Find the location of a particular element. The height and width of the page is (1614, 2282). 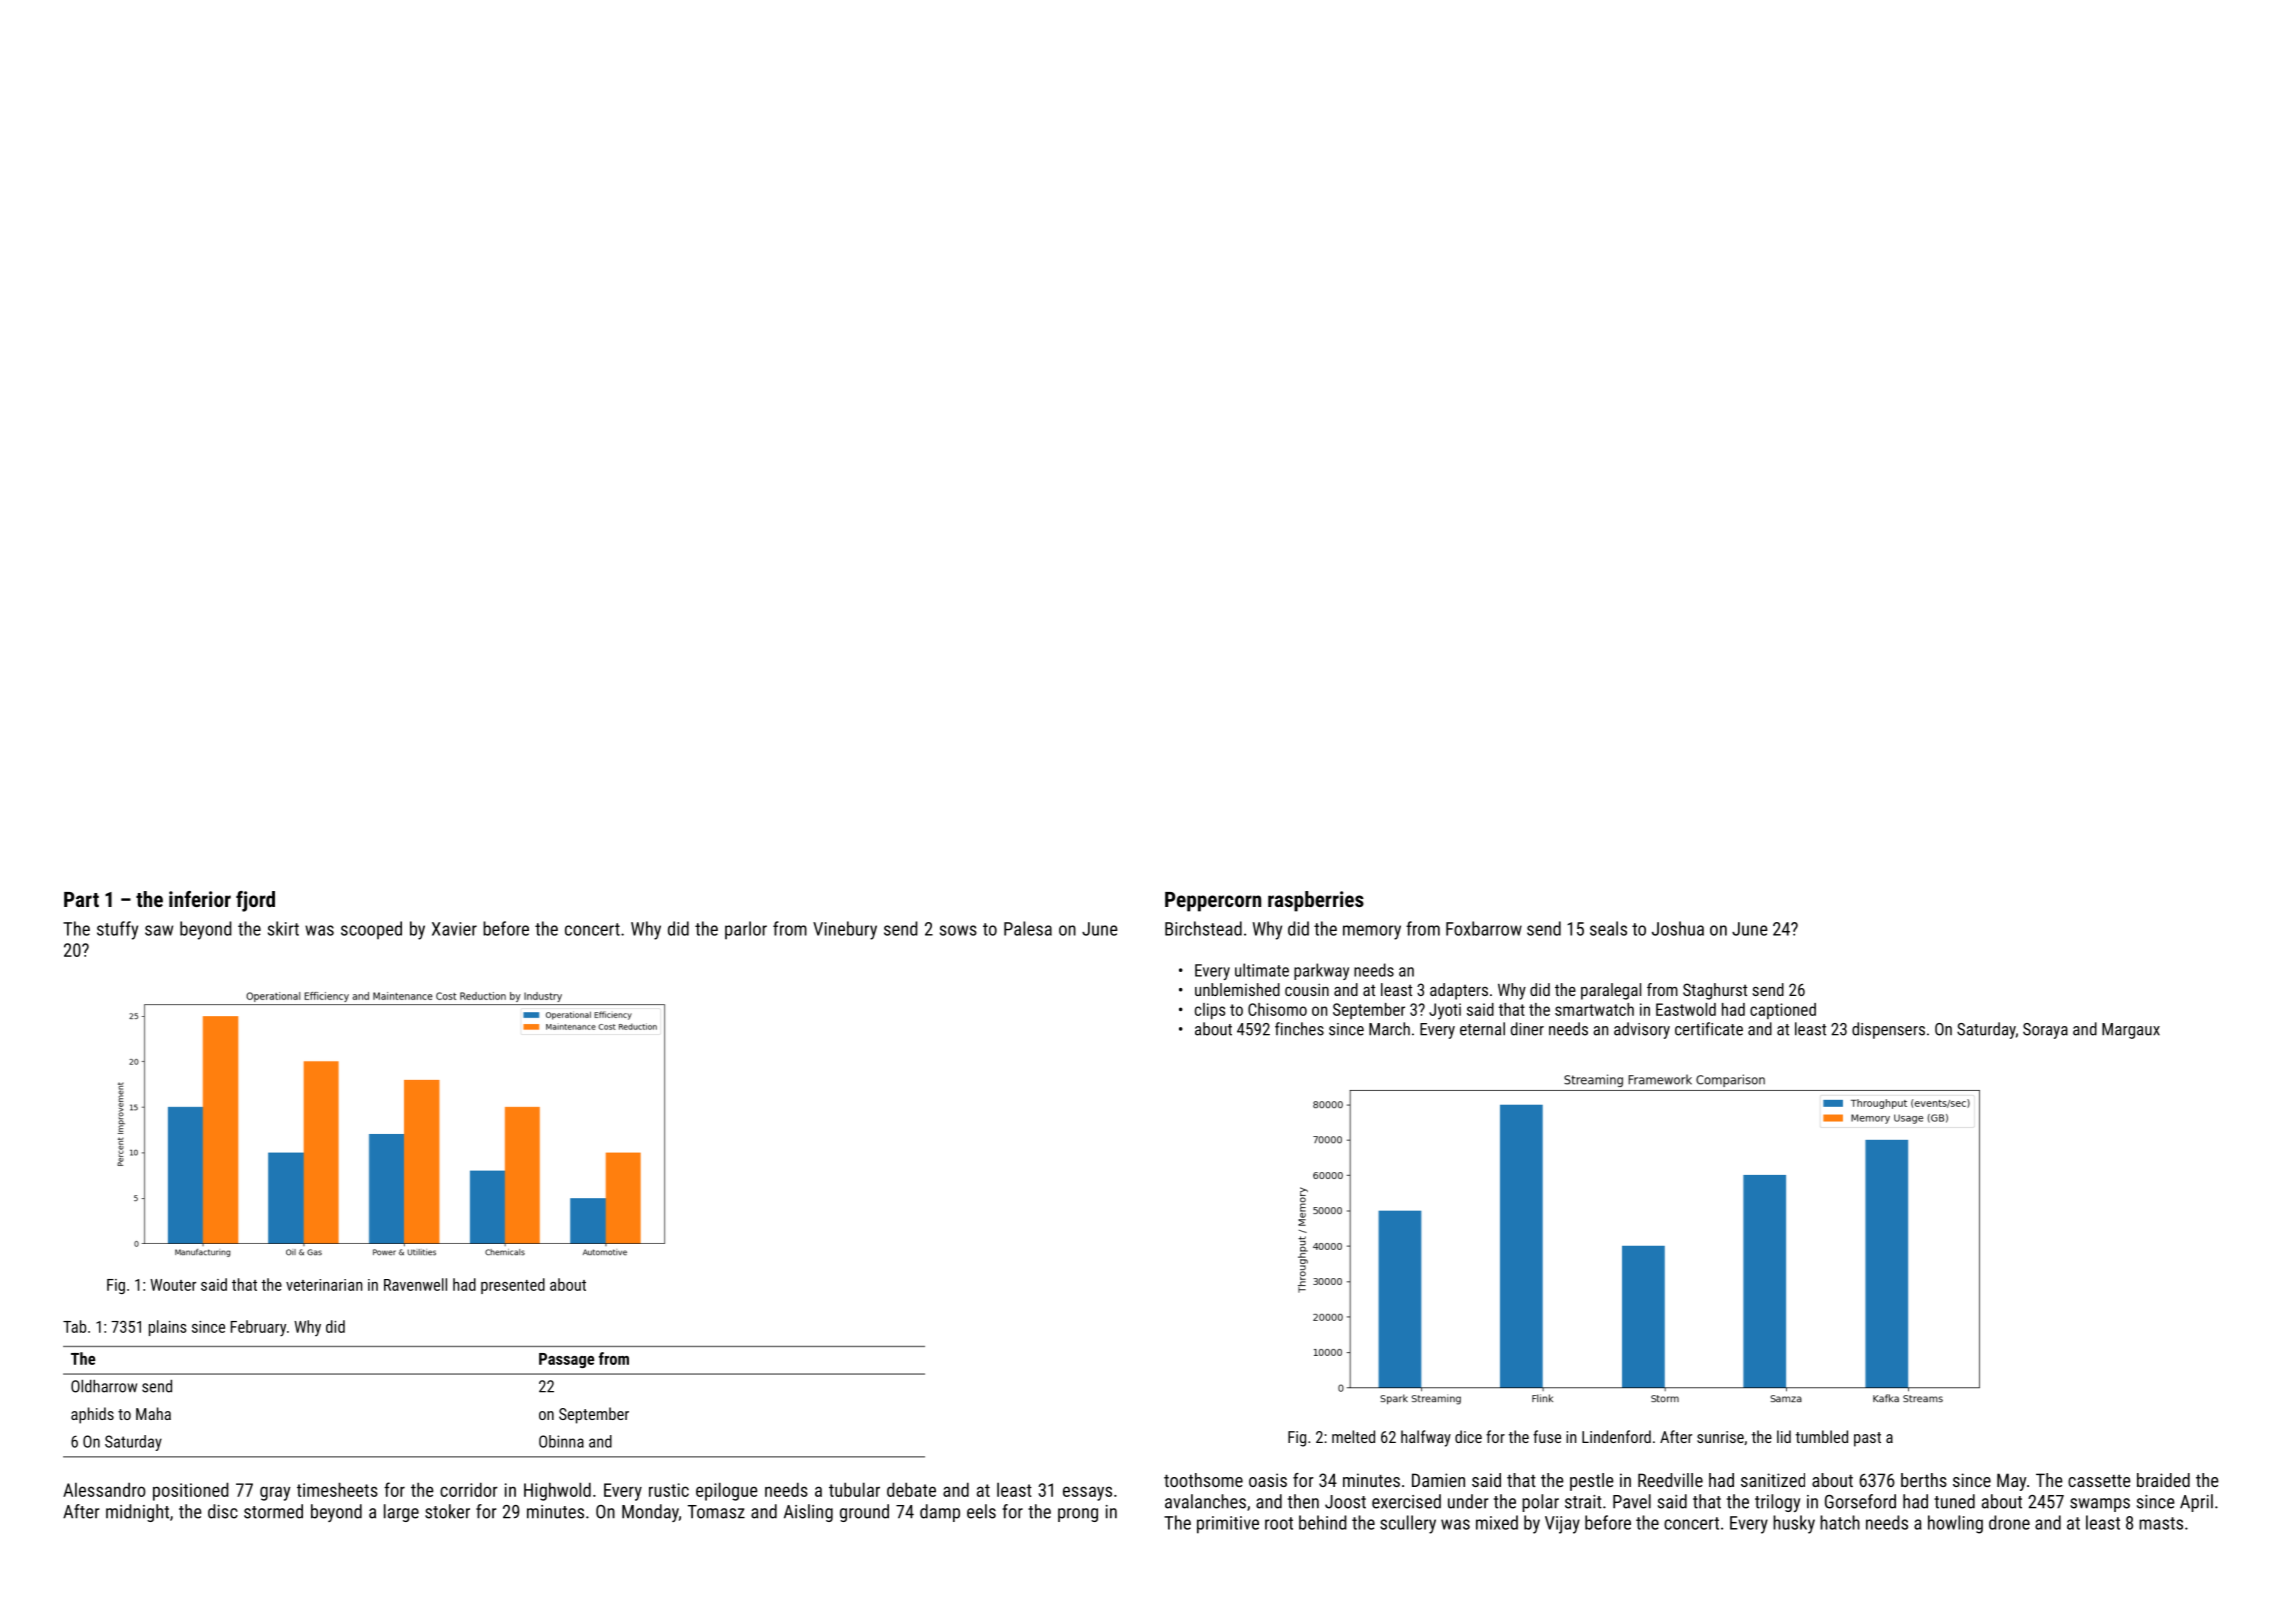

Oldharrow is located at coordinates (104, 1386).
